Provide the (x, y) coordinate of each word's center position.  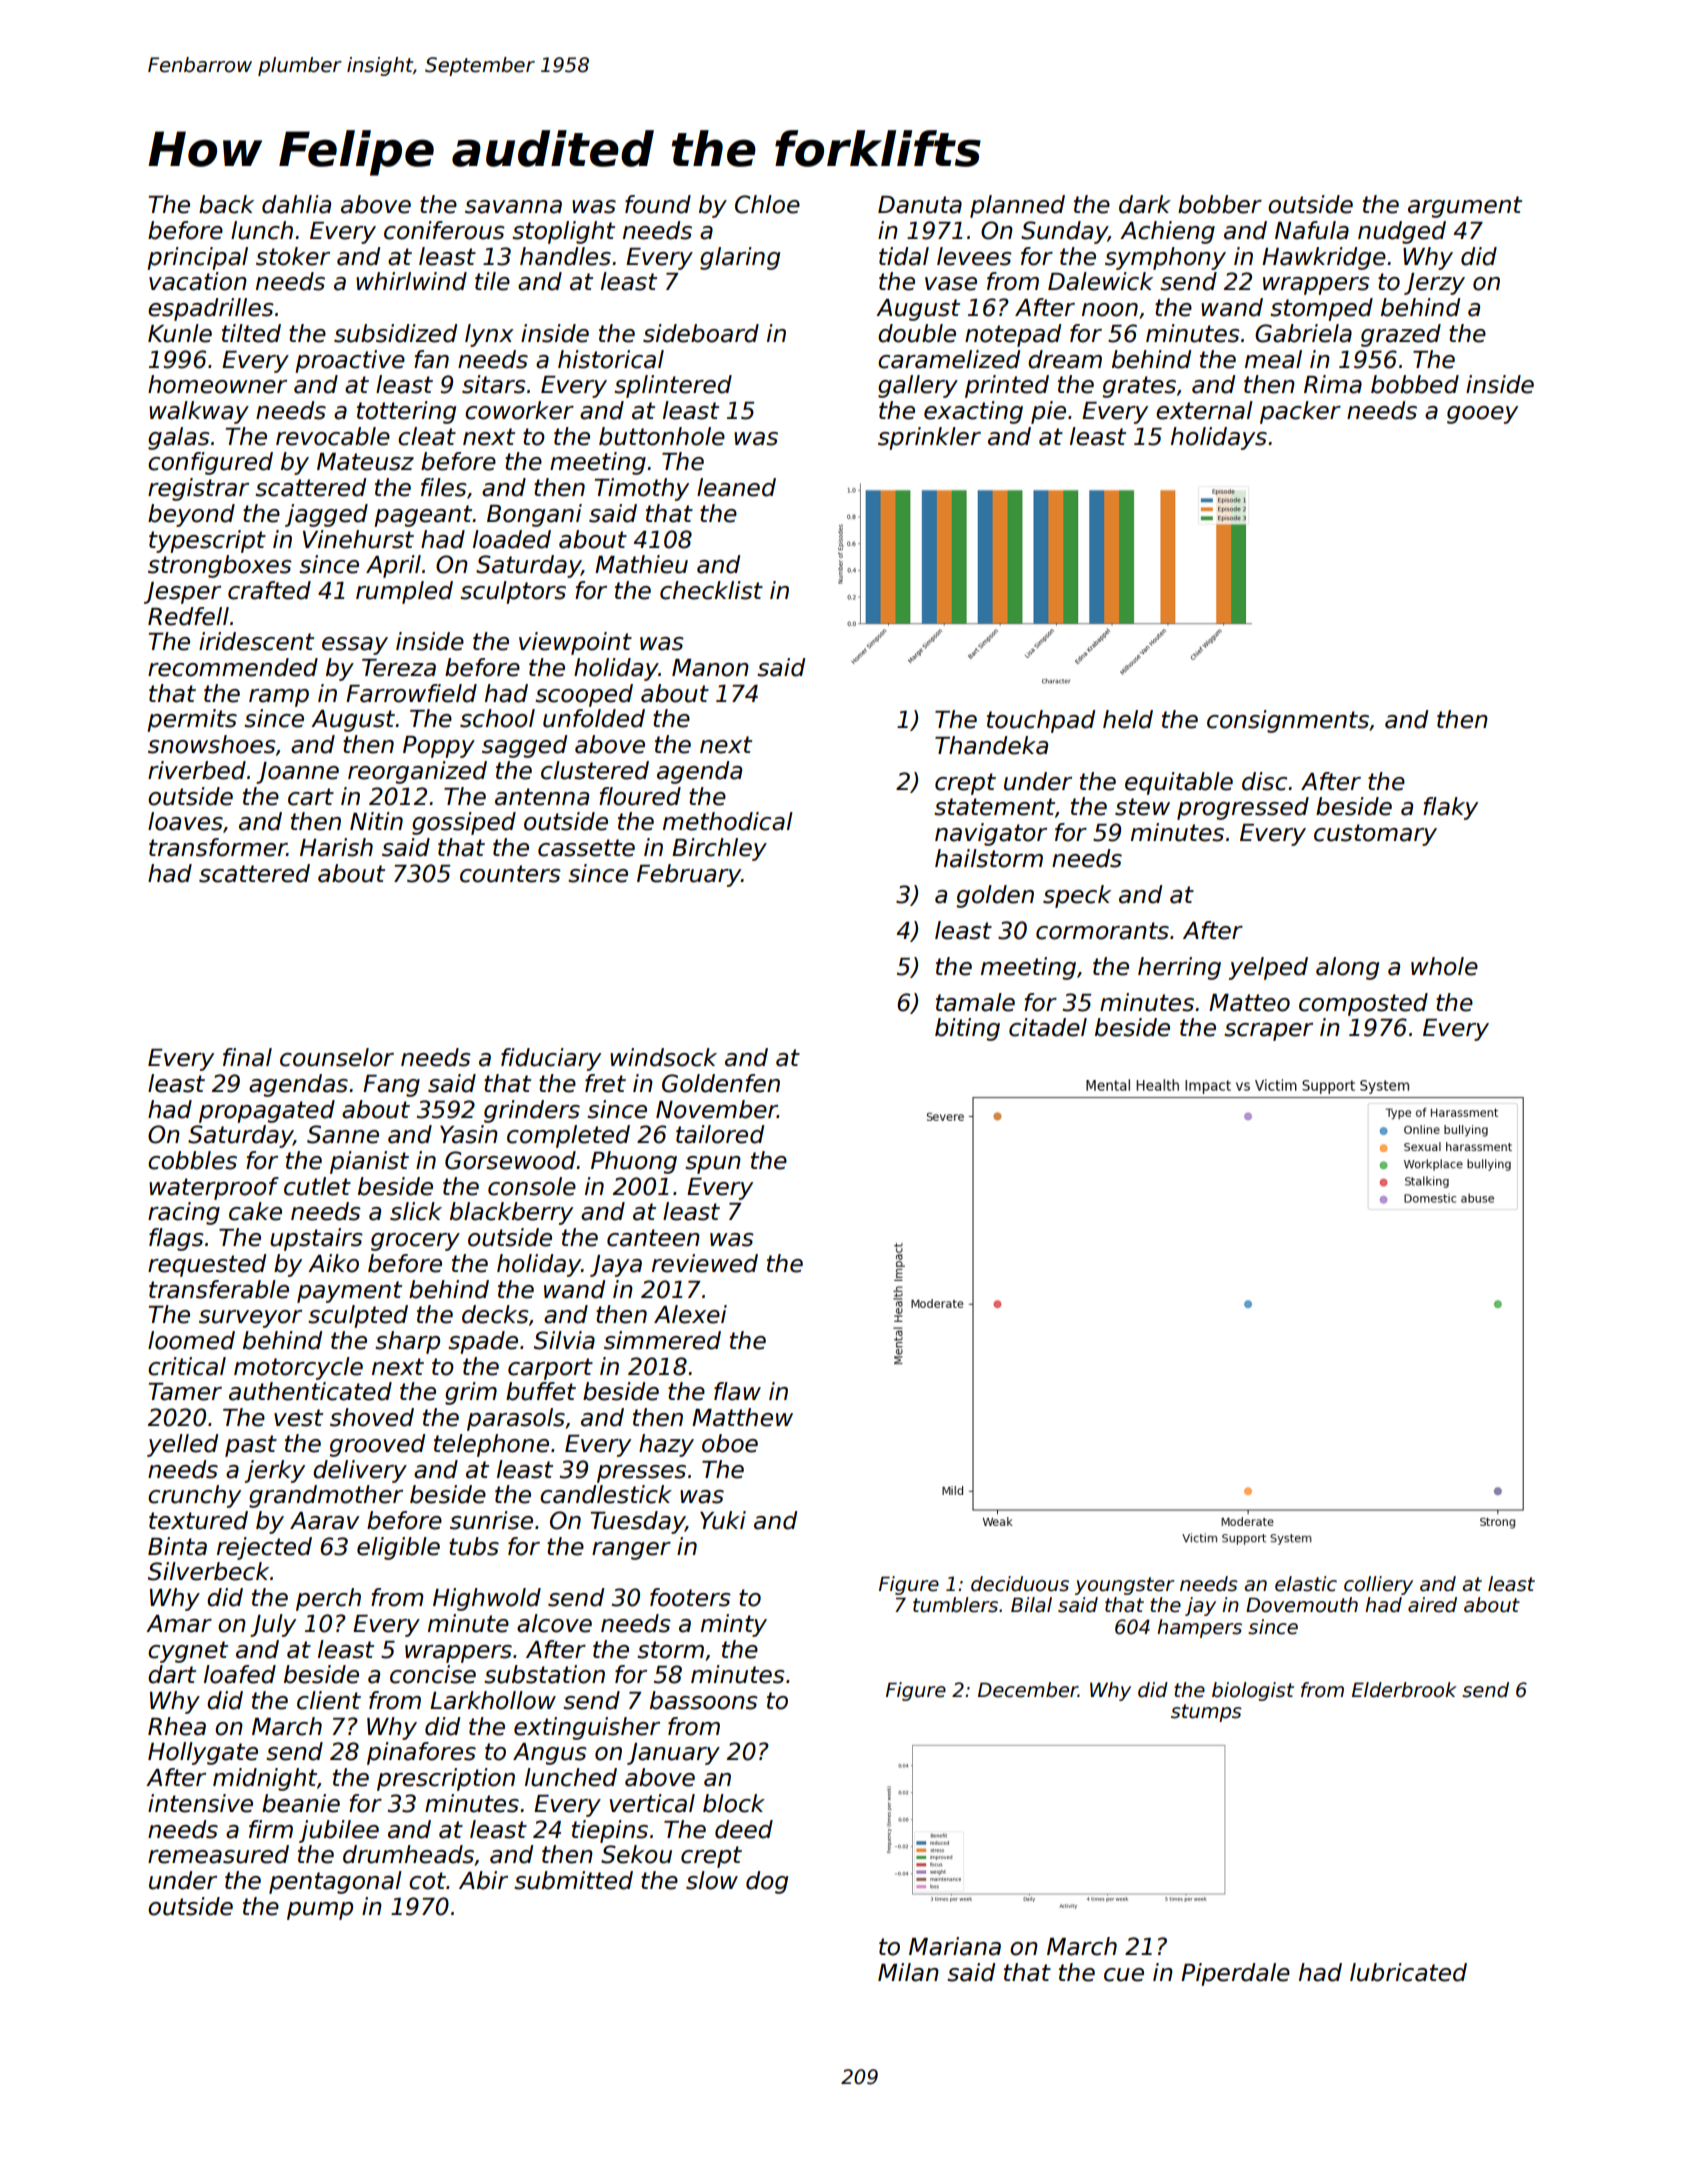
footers (690, 1597)
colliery (1378, 1585)
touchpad (1041, 721)
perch (328, 1599)
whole (1444, 966)
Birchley (719, 849)
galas (179, 438)
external (1204, 410)
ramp (279, 698)
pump (320, 1911)
